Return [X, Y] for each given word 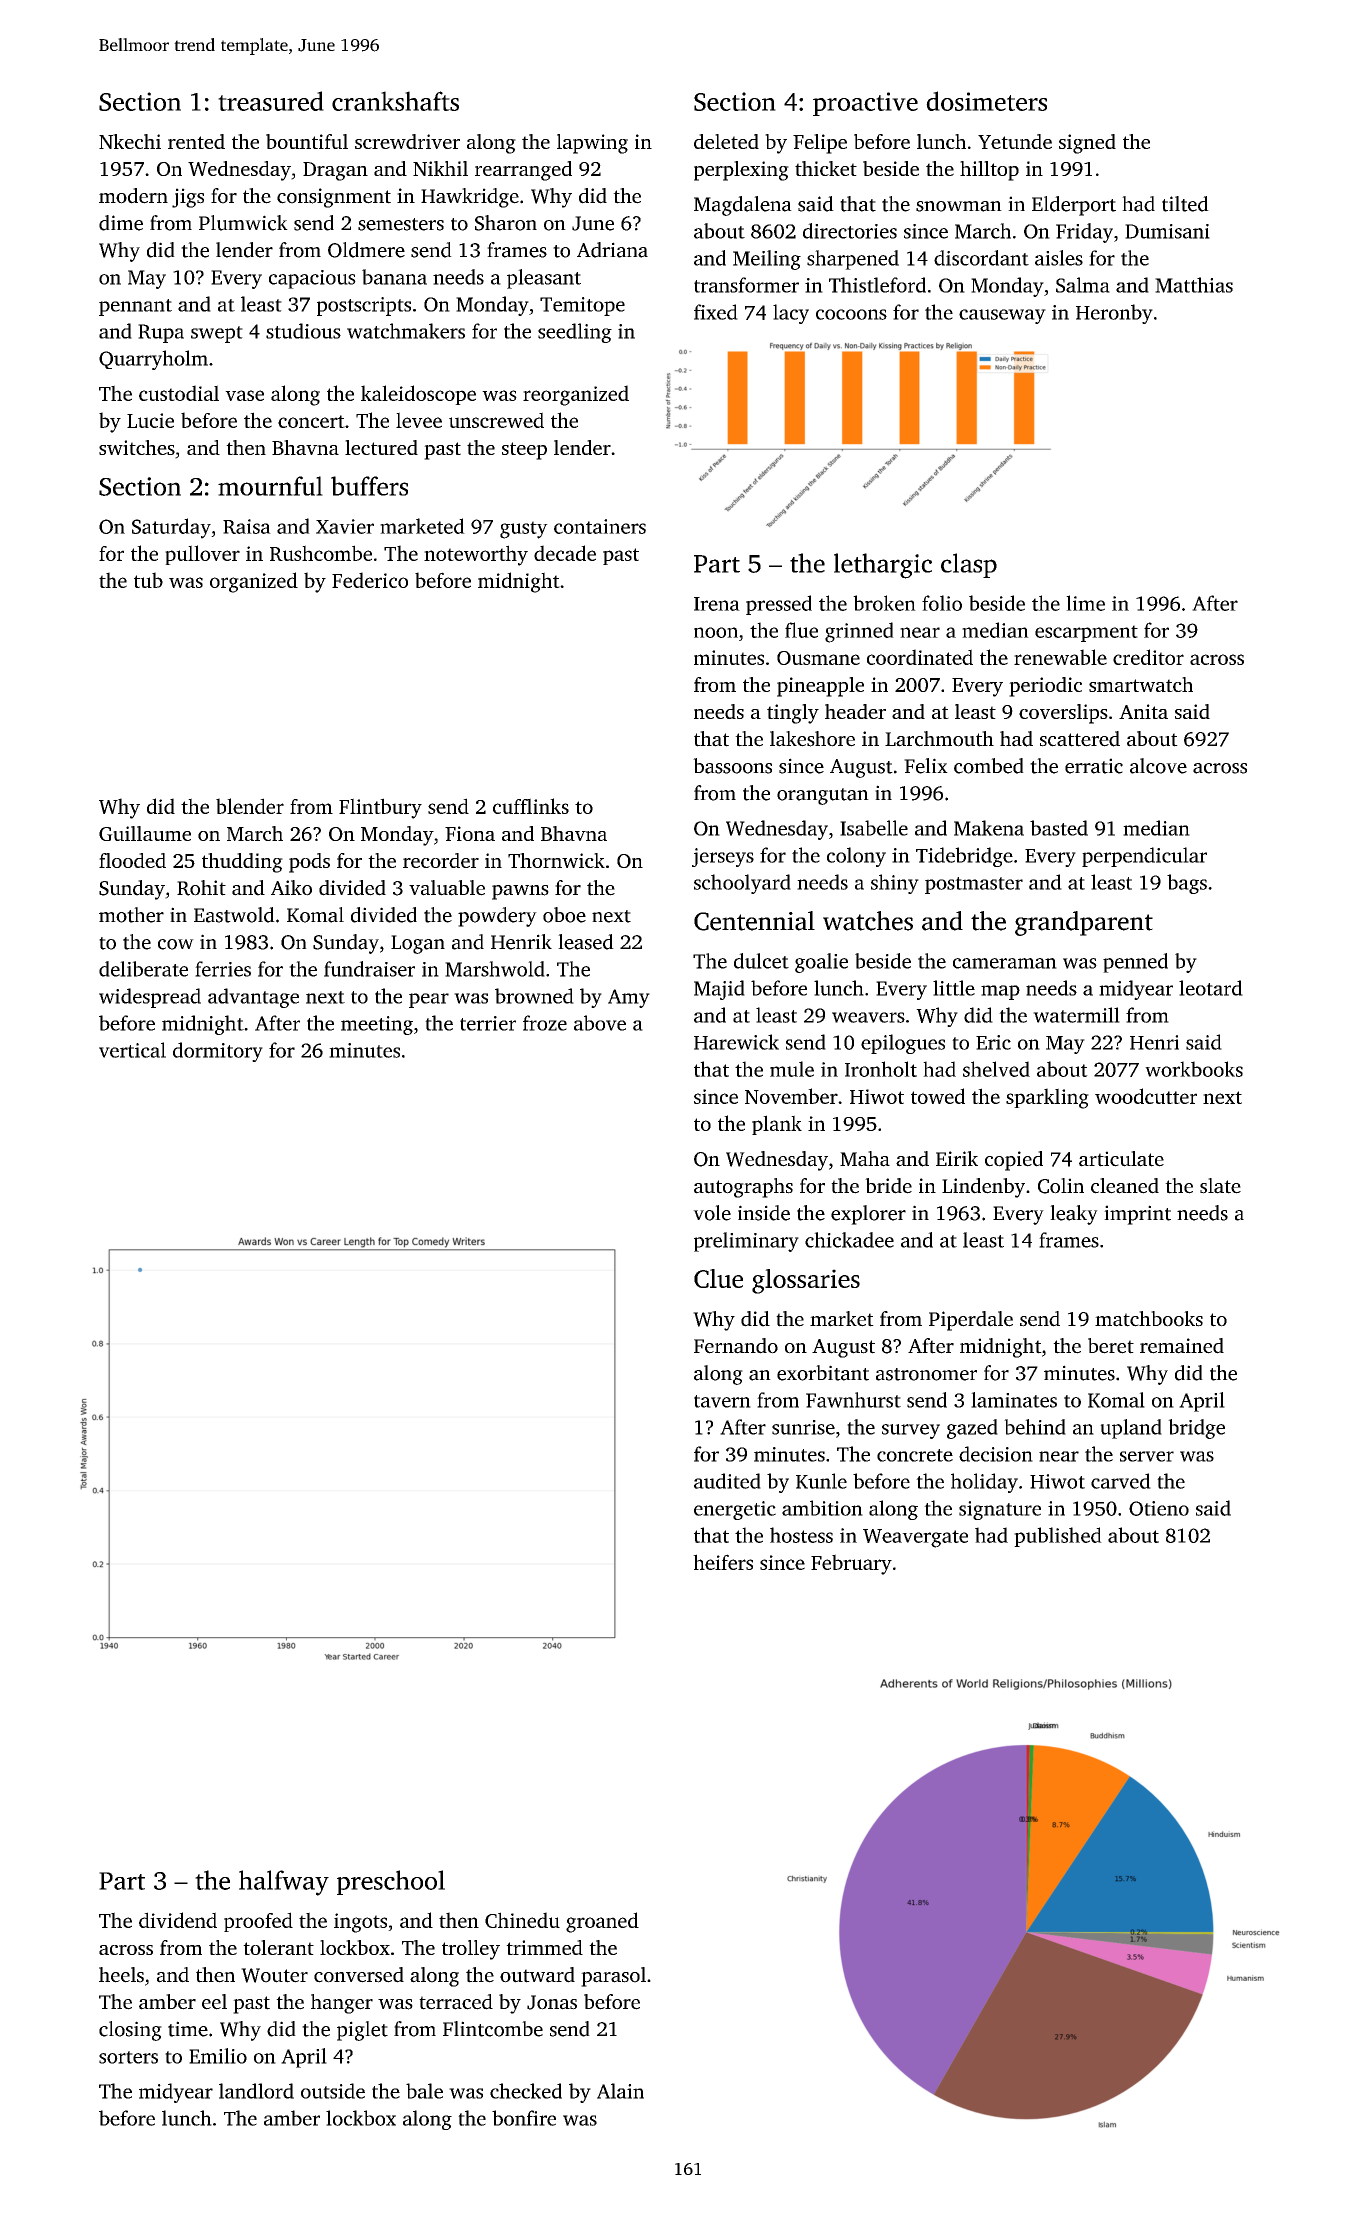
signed [1087, 144]
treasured [271, 101]
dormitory [218, 1052]
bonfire [524, 2118]
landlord [256, 2091]
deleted [726, 141]
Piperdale [971, 1321]
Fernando [736, 1346]
